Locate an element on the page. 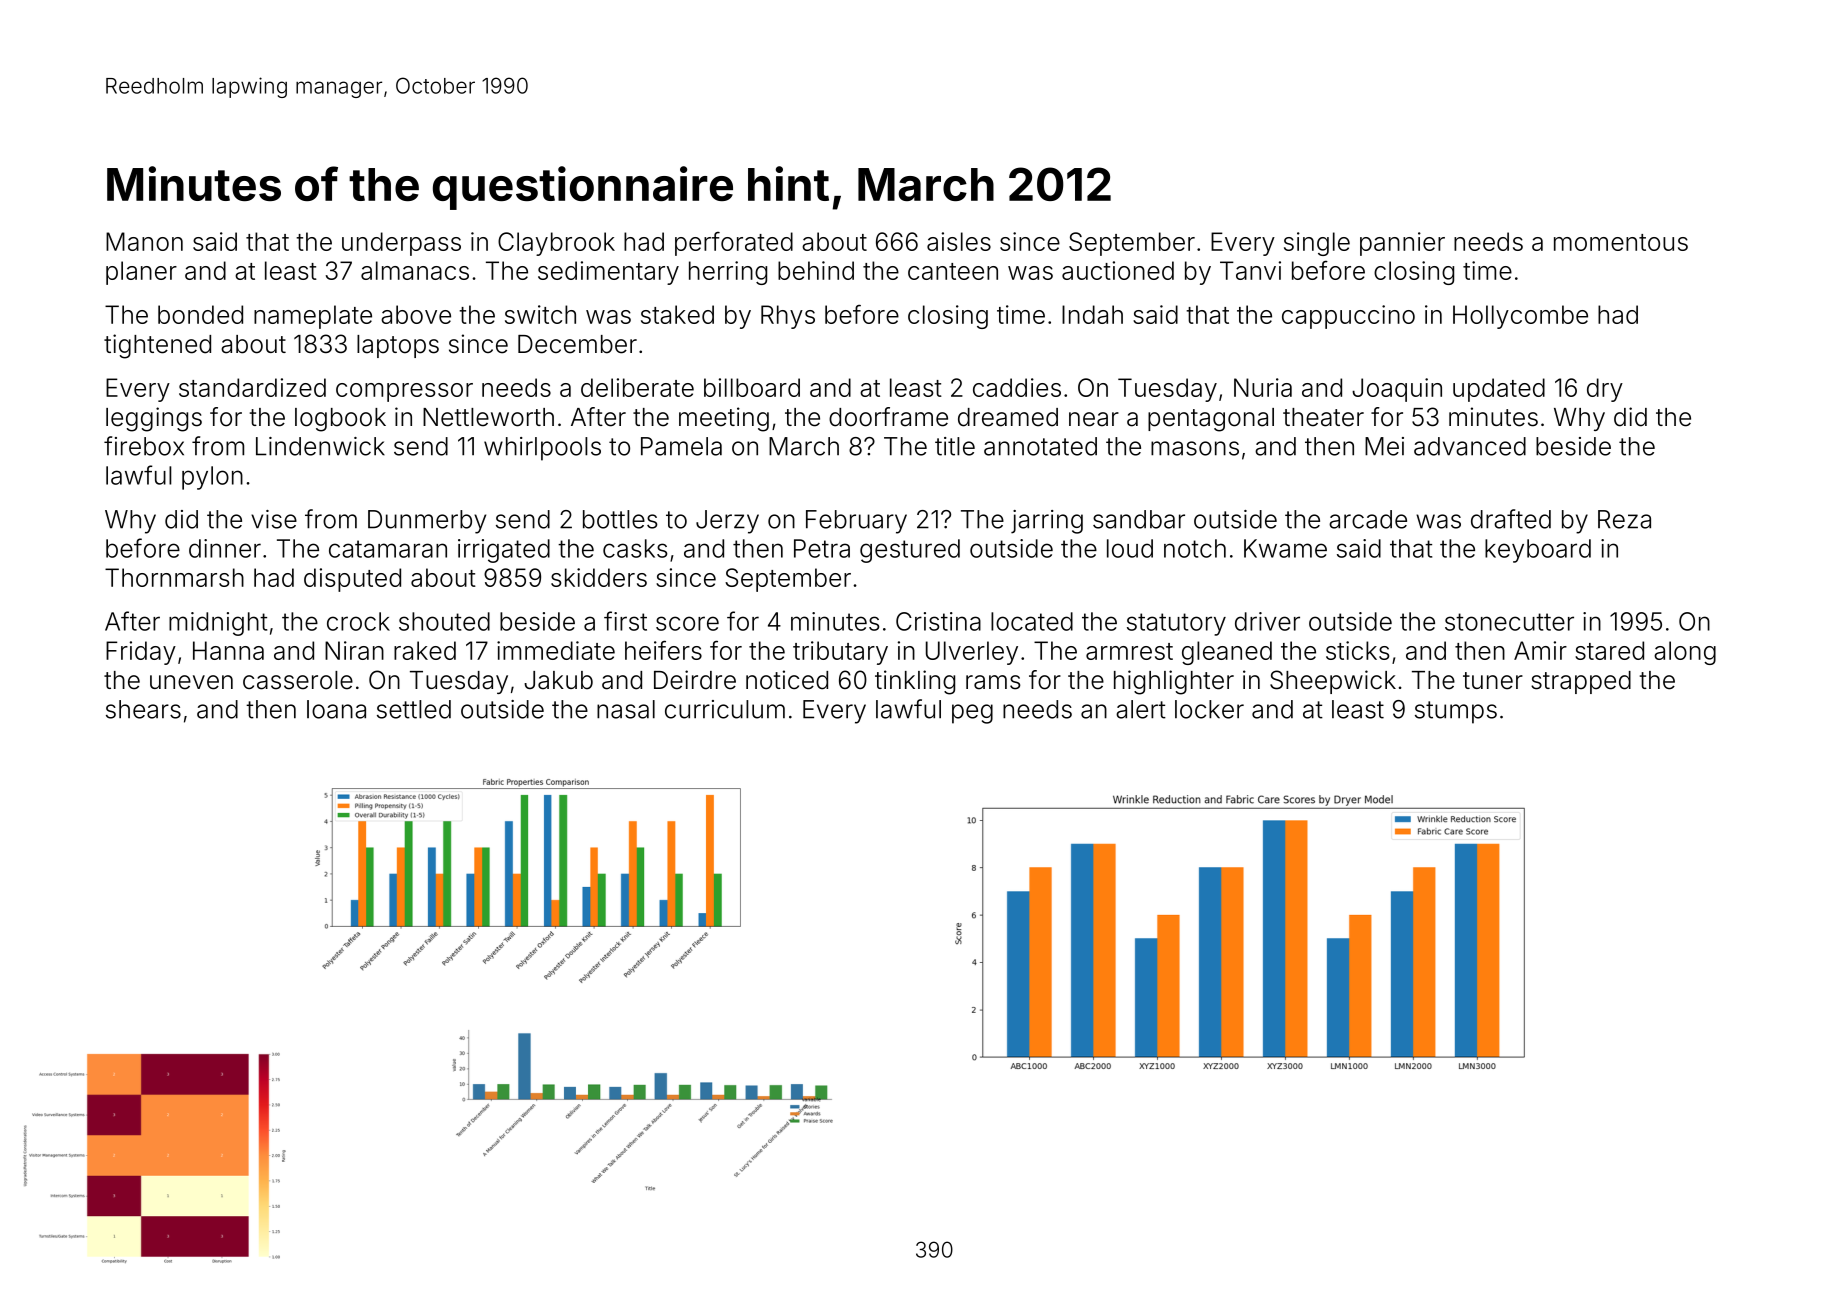 This document has height=1293, width=1829. dinner is located at coordinates (225, 548).
